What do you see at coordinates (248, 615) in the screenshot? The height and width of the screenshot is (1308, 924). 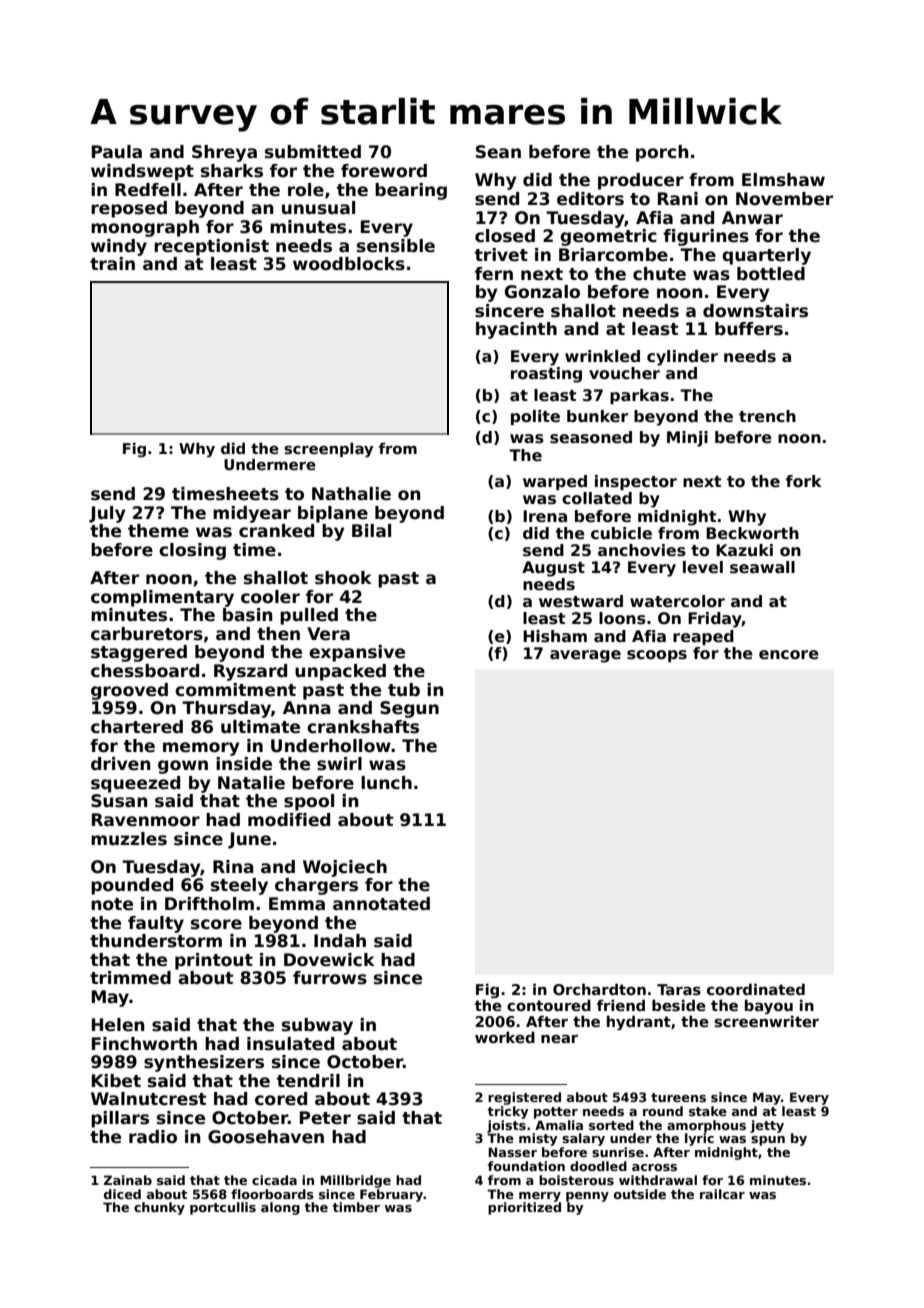 I see `basin` at bounding box center [248, 615].
